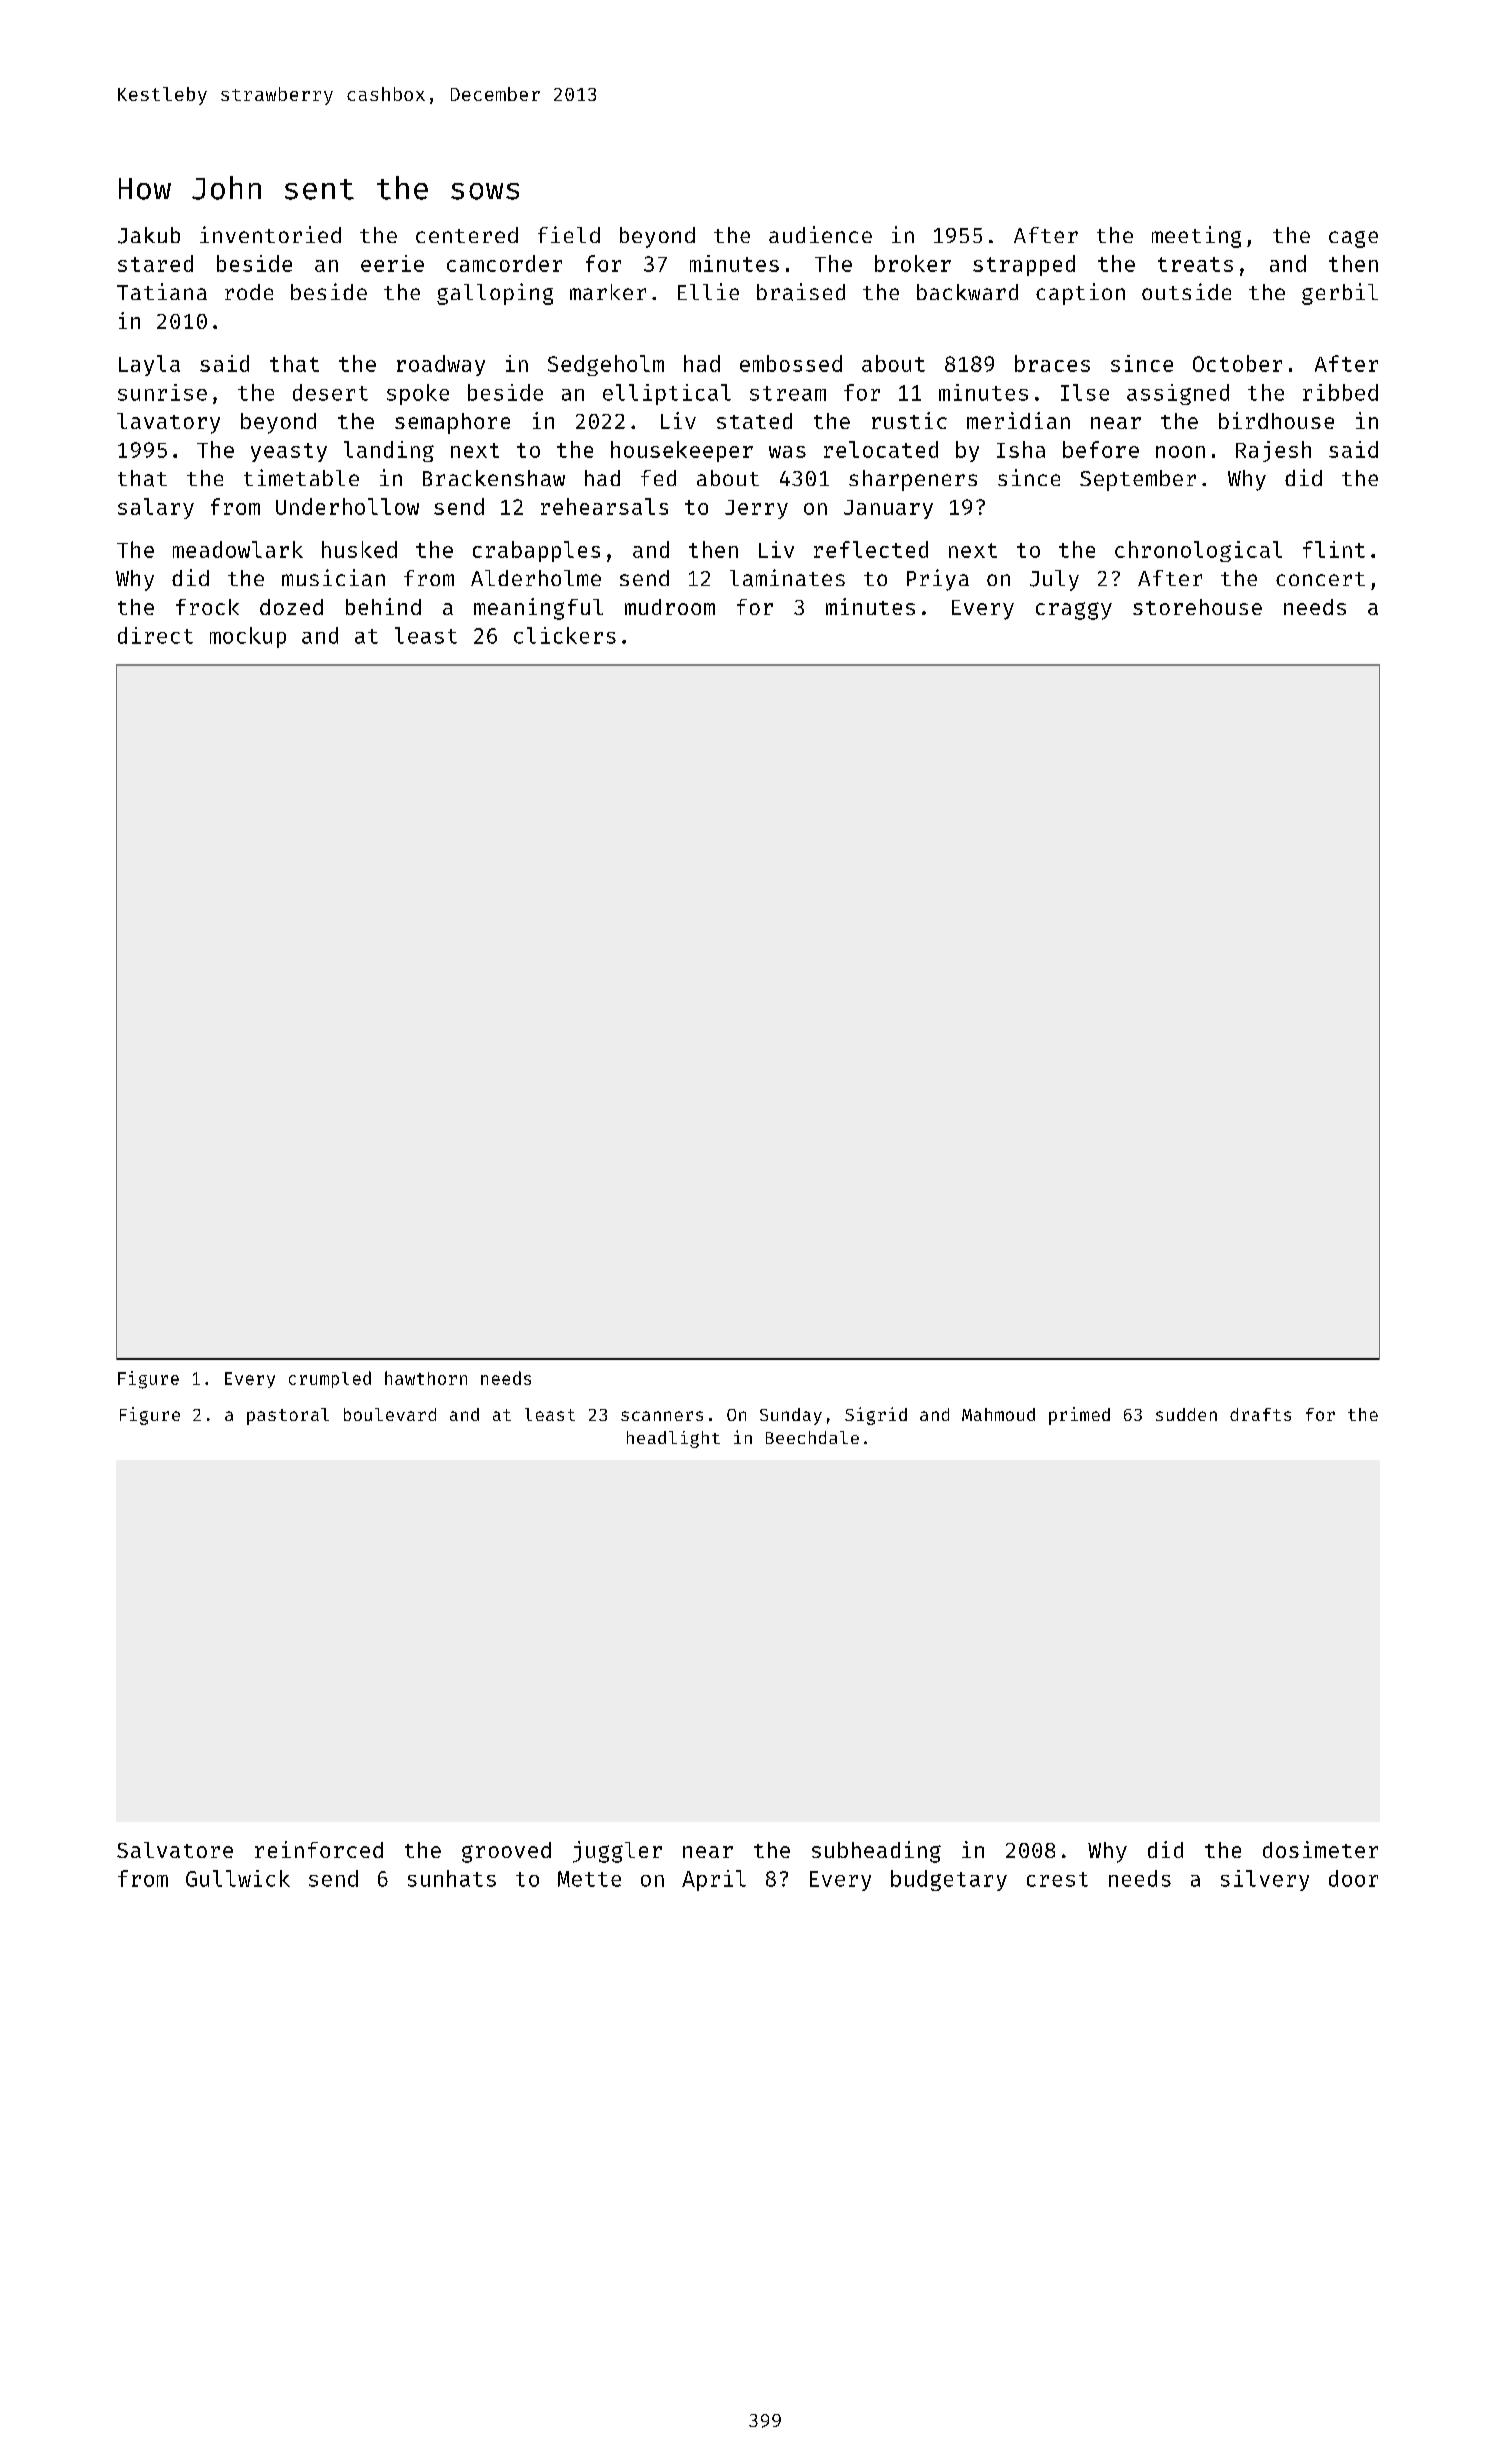 The width and height of the page is (1496, 2464). I want to click on Sigrid, so click(876, 1416).
